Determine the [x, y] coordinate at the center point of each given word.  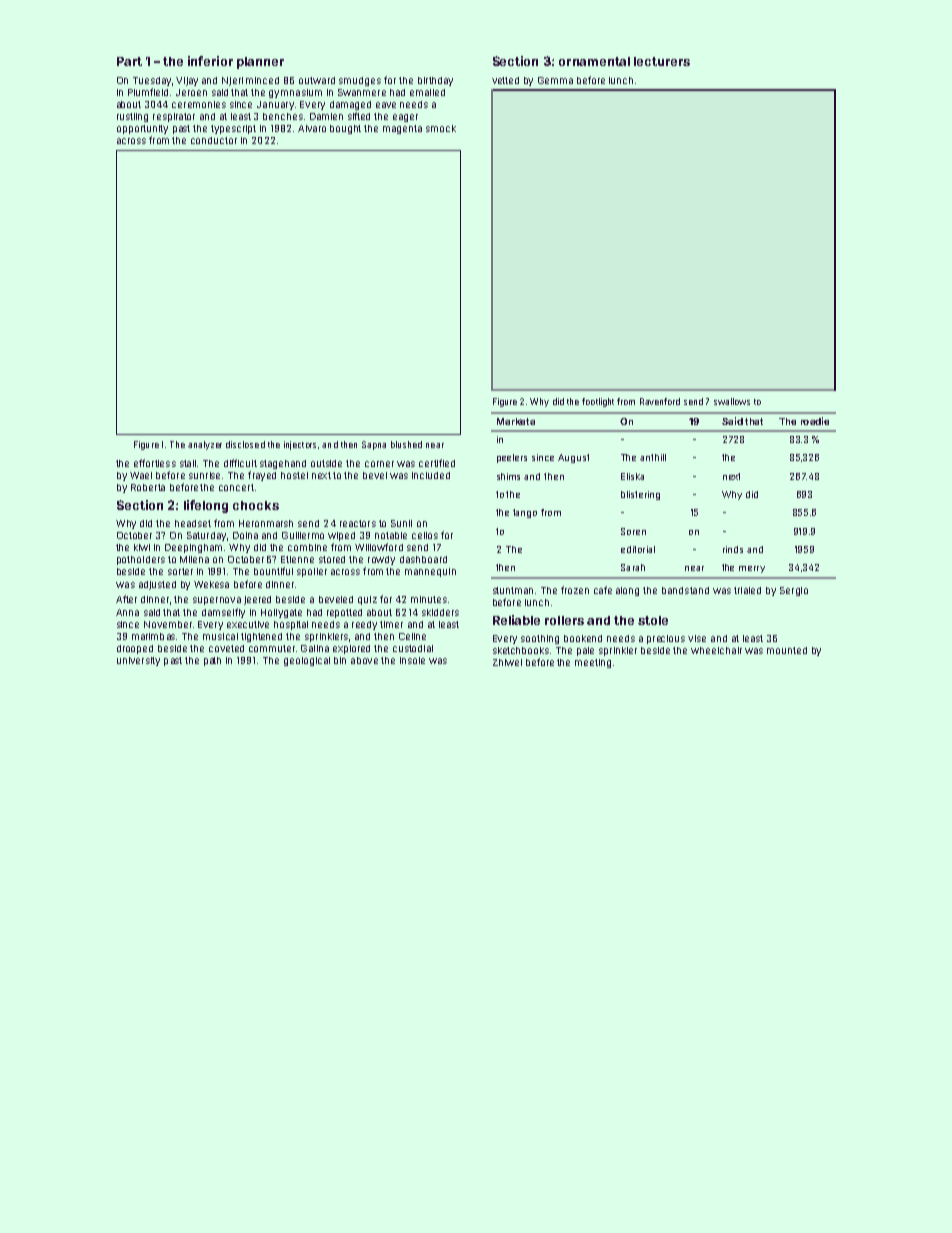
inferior [210, 61]
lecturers [662, 61]
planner [260, 63]
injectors [300, 445]
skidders [440, 612]
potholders [141, 560]
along [627, 591]
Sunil [401, 523]
